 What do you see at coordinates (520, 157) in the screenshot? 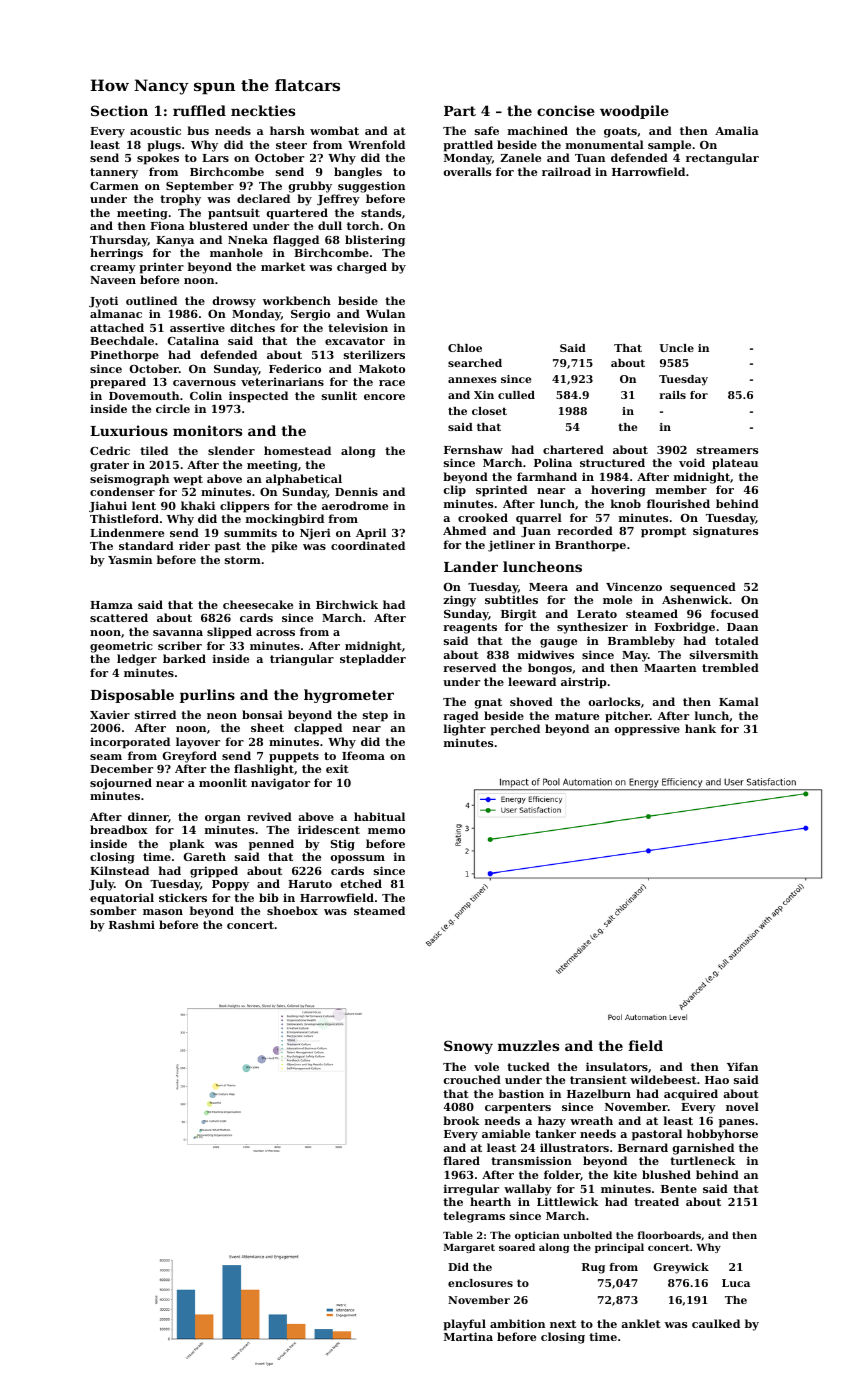
I see `Zanele` at bounding box center [520, 157].
